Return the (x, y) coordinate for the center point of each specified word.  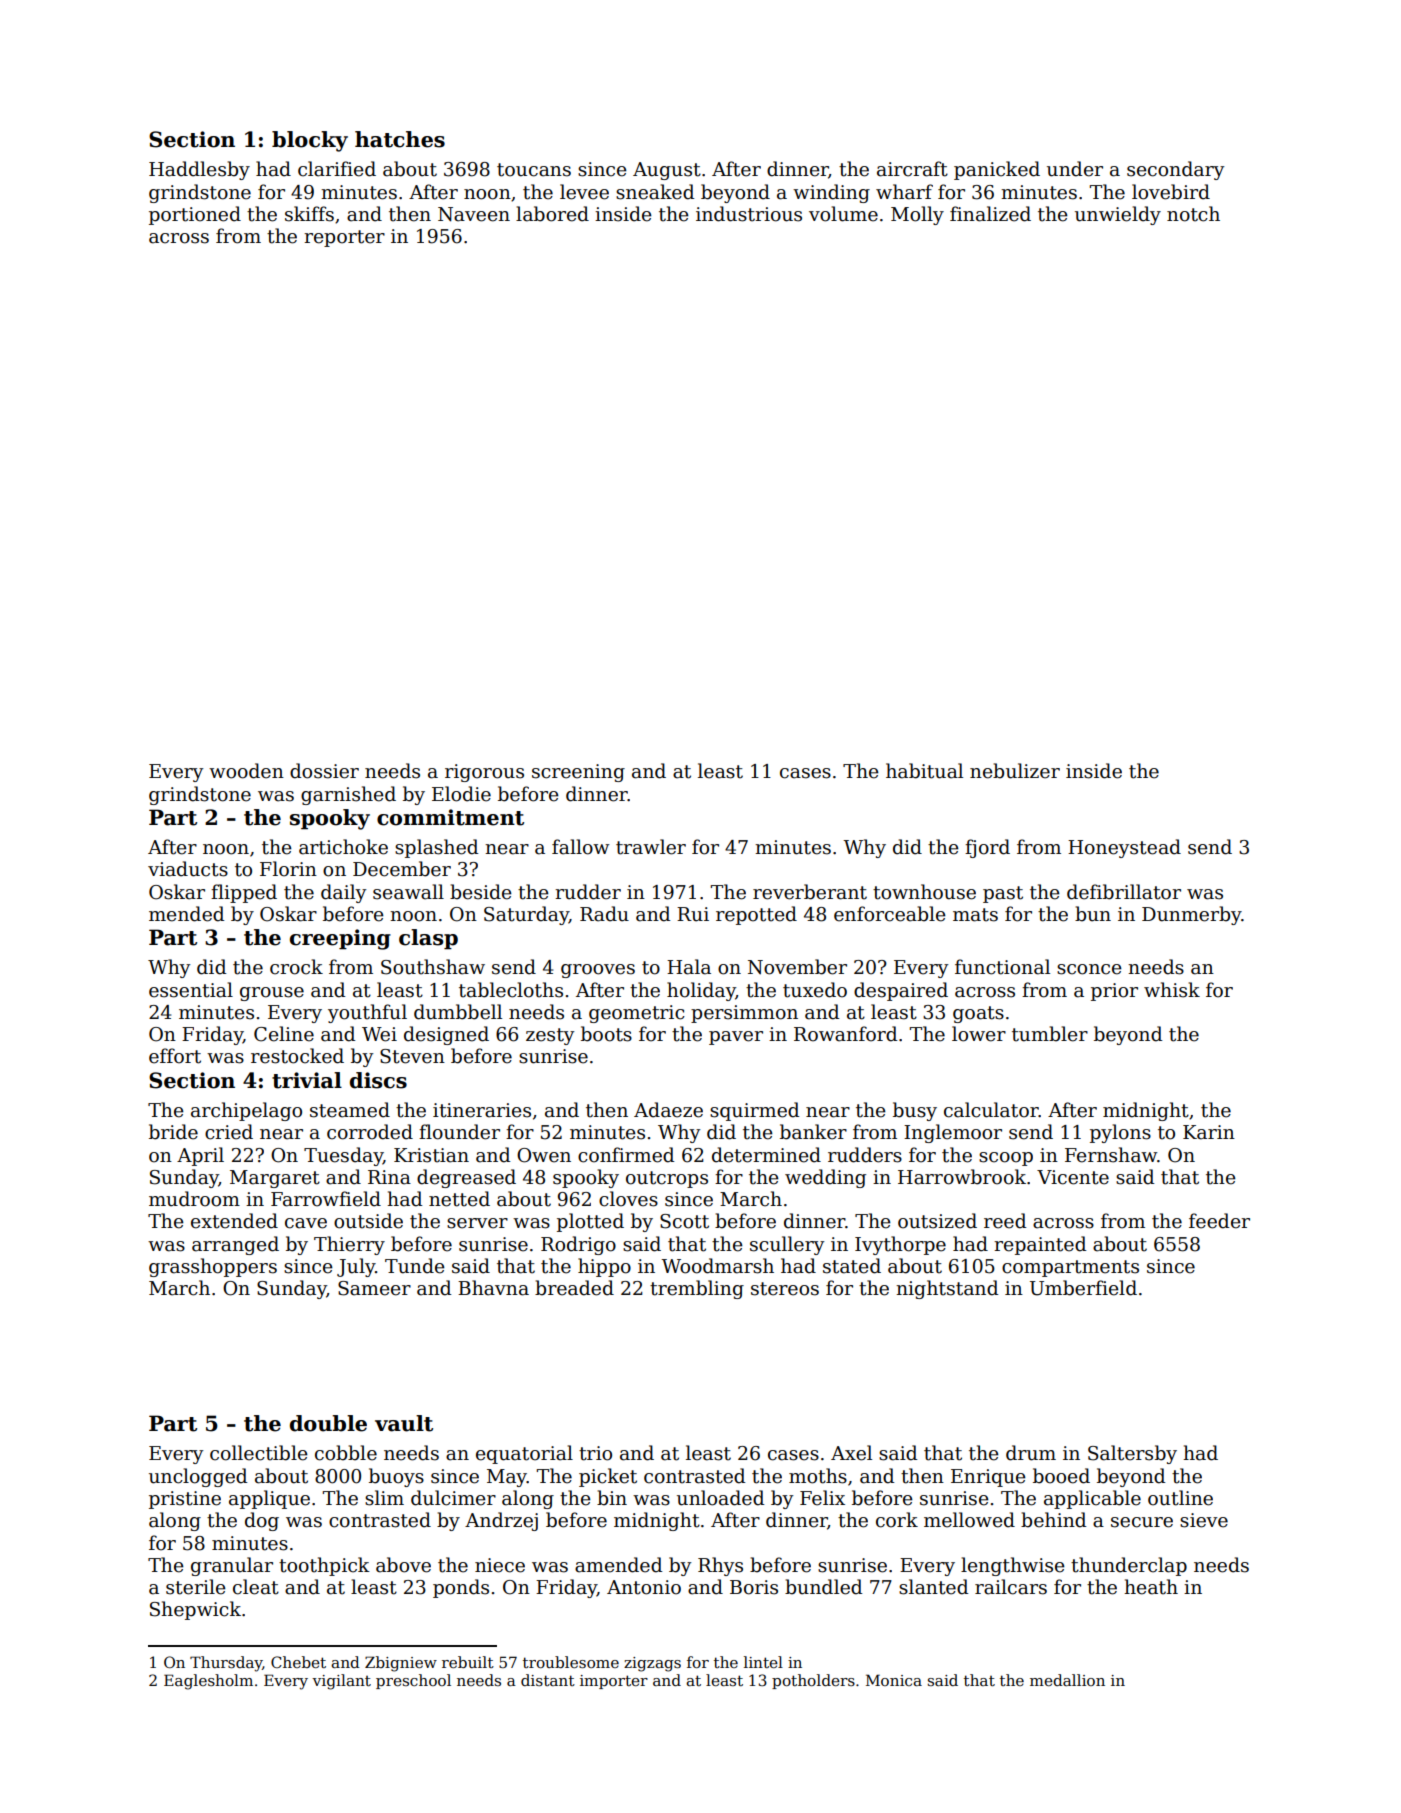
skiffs (309, 214)
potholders (813, 1681)
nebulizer (1015, 771)
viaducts (188, 869)
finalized (990, 214)
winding (831, 193)
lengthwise (1013, 1566)
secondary (1175, 170)
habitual (924, 771)
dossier (324, 771)
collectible (259, 1453)
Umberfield (1083, 1288)
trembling (697, 1289)
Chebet (298, 1662)
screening (578, 773)
